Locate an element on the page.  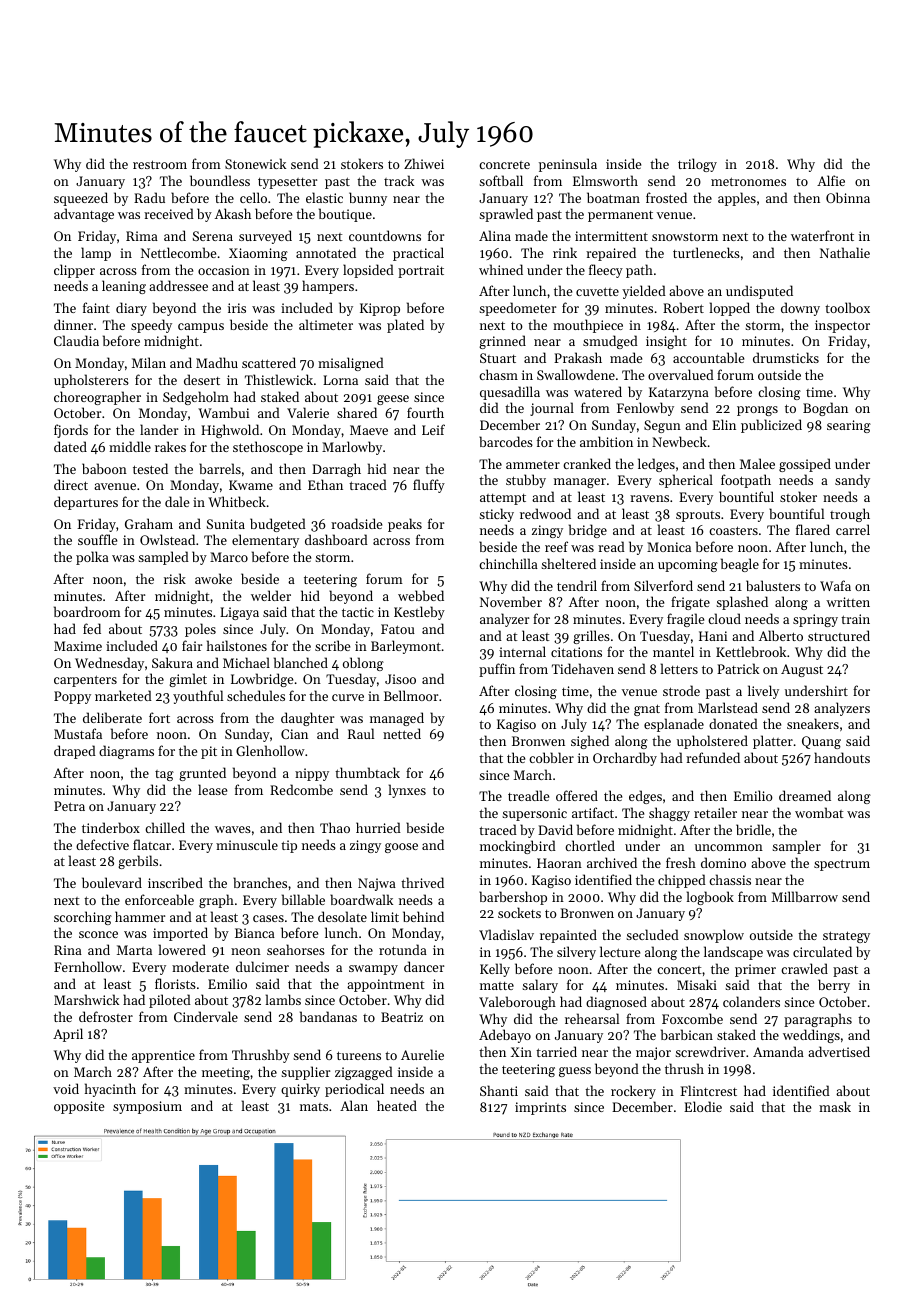
imprints is located at coordinates (540, 1108).
